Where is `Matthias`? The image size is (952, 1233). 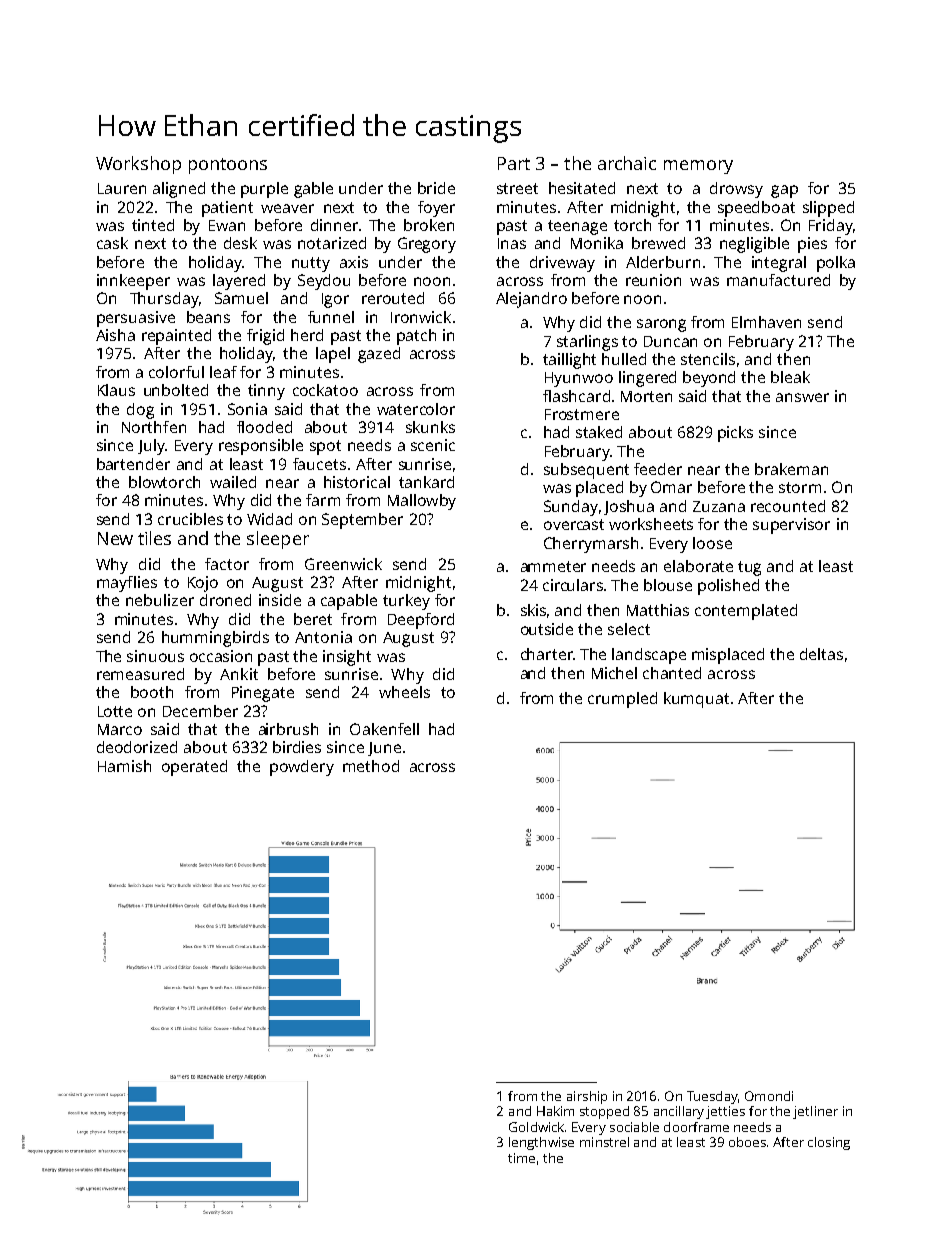 Matthias is located at coordinates (658, 610).
